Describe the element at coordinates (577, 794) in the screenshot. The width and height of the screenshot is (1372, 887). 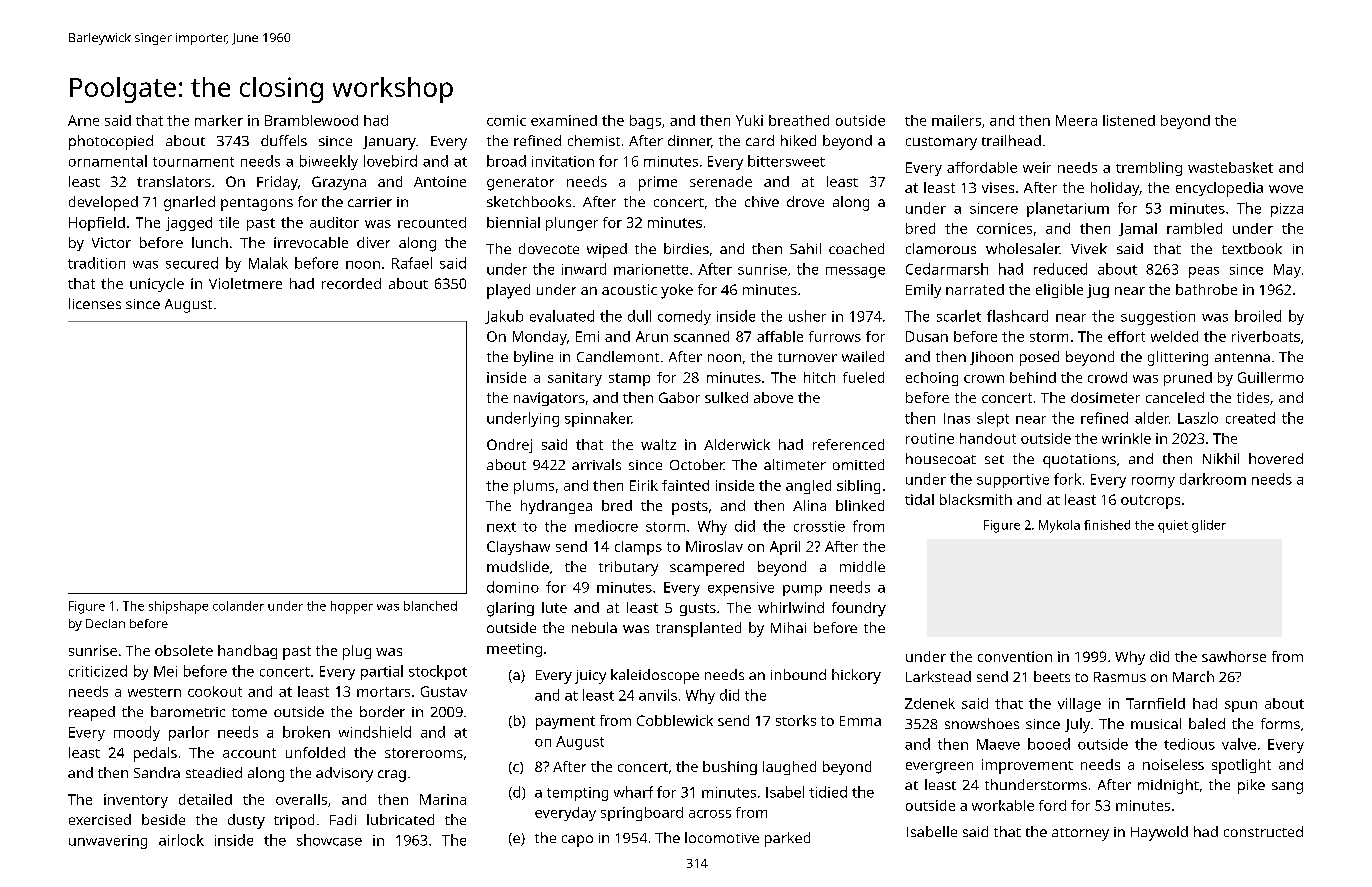
I see `tempting` at that location.
